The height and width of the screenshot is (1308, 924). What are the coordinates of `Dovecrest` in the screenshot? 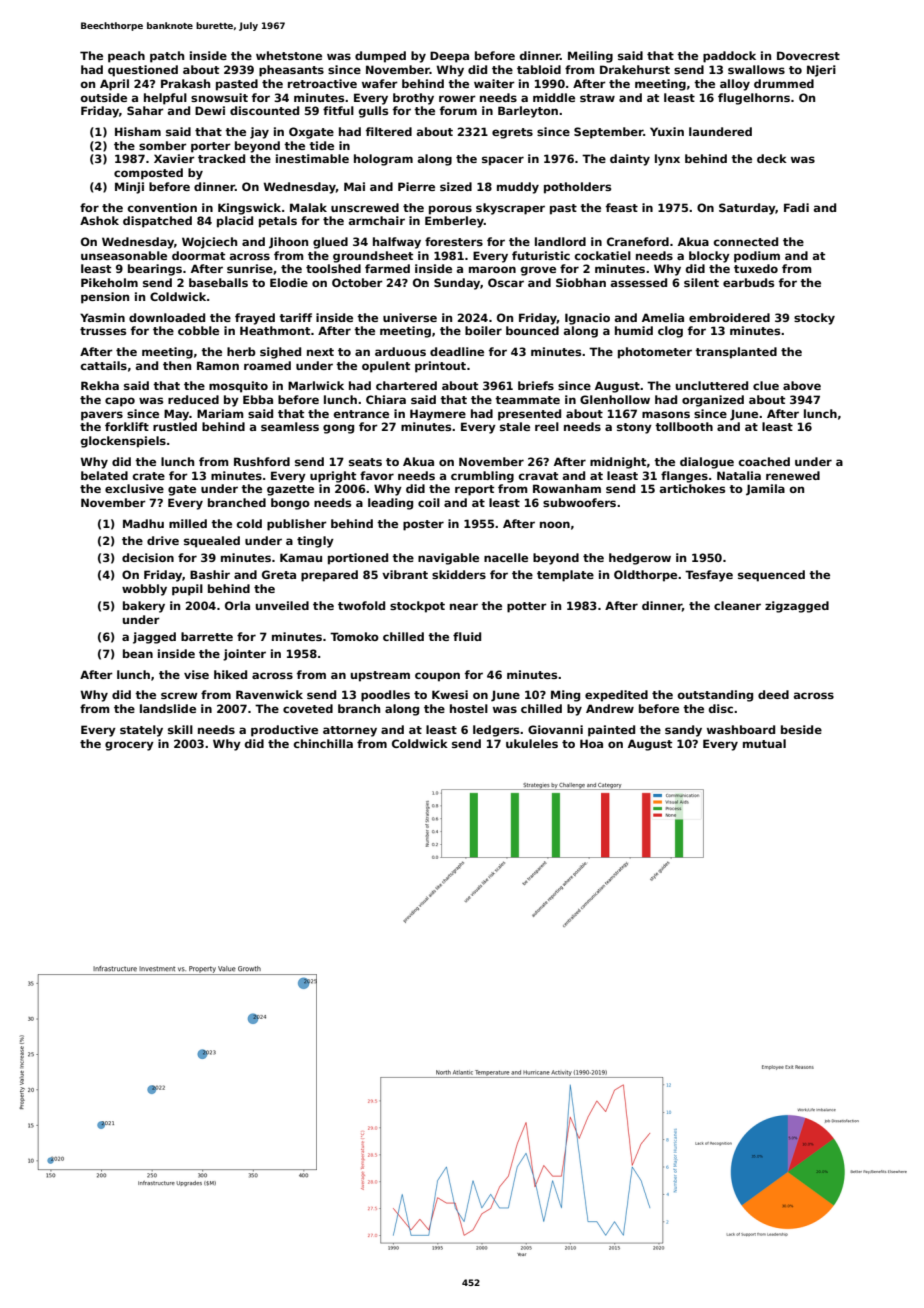 It's located at (808, 55).
